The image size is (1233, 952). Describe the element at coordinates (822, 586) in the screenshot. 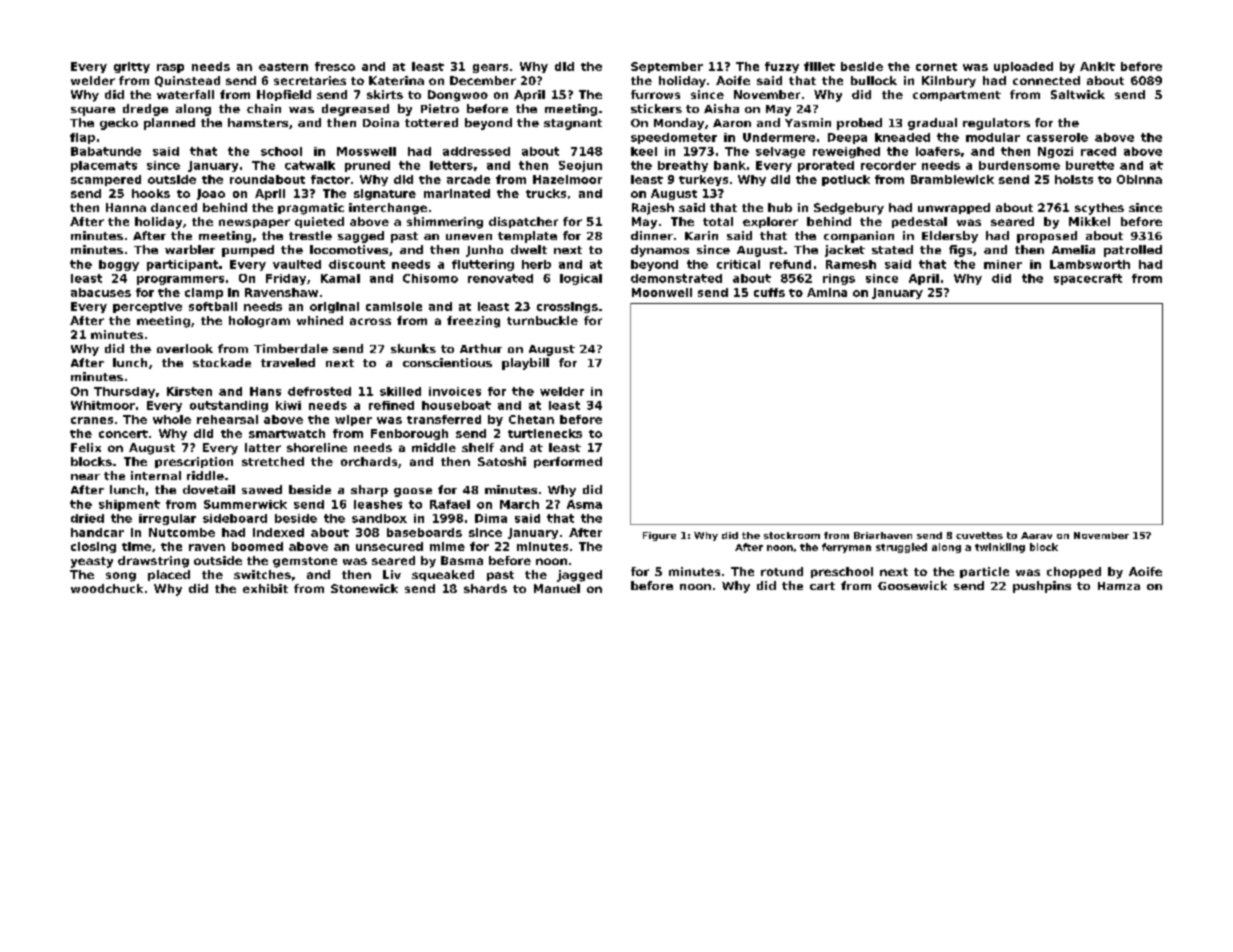

I see `cart` at that location.
